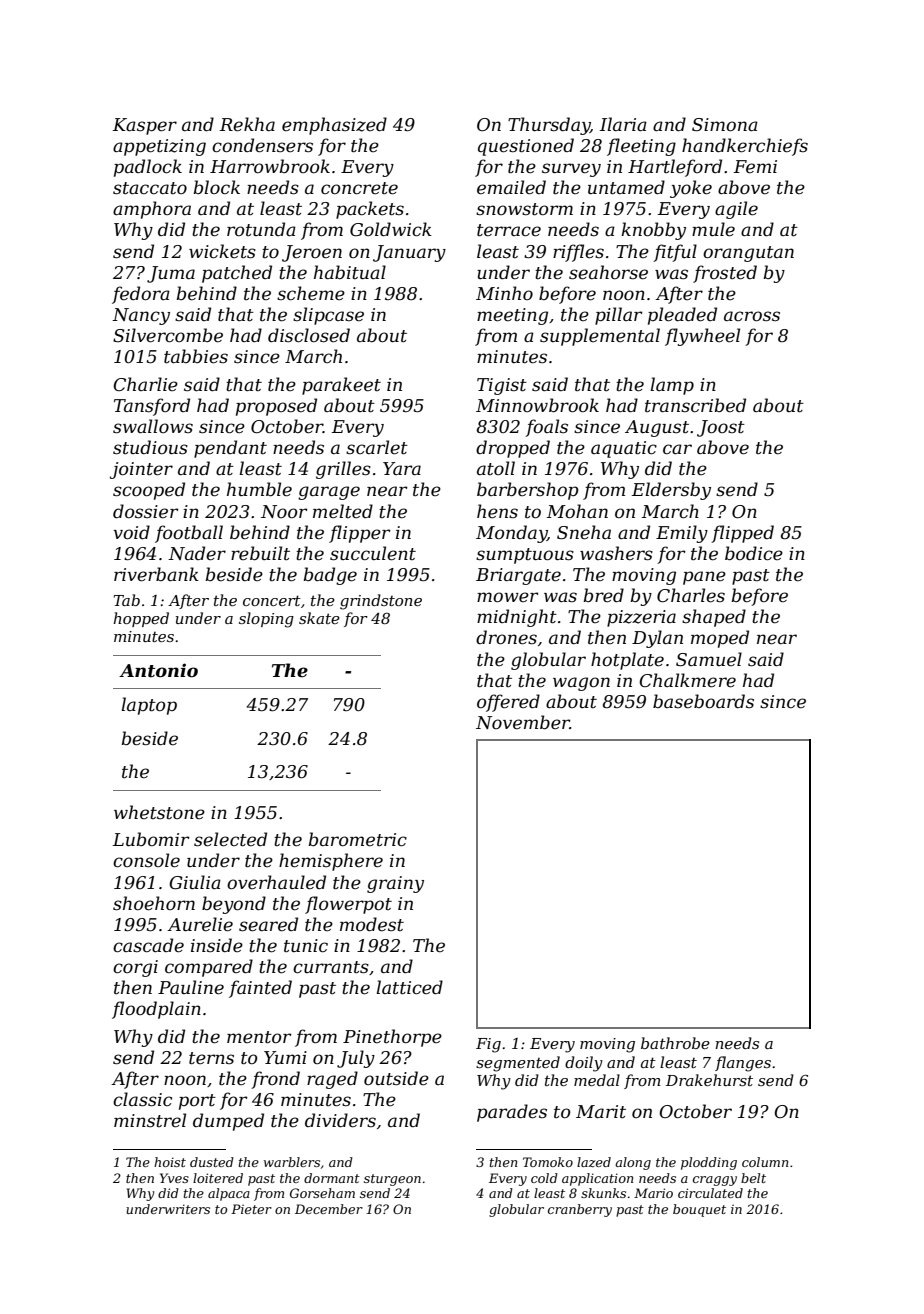  Describe the element at coordinates (311, 293) in the screenshot. I see `scheme` at that location.
